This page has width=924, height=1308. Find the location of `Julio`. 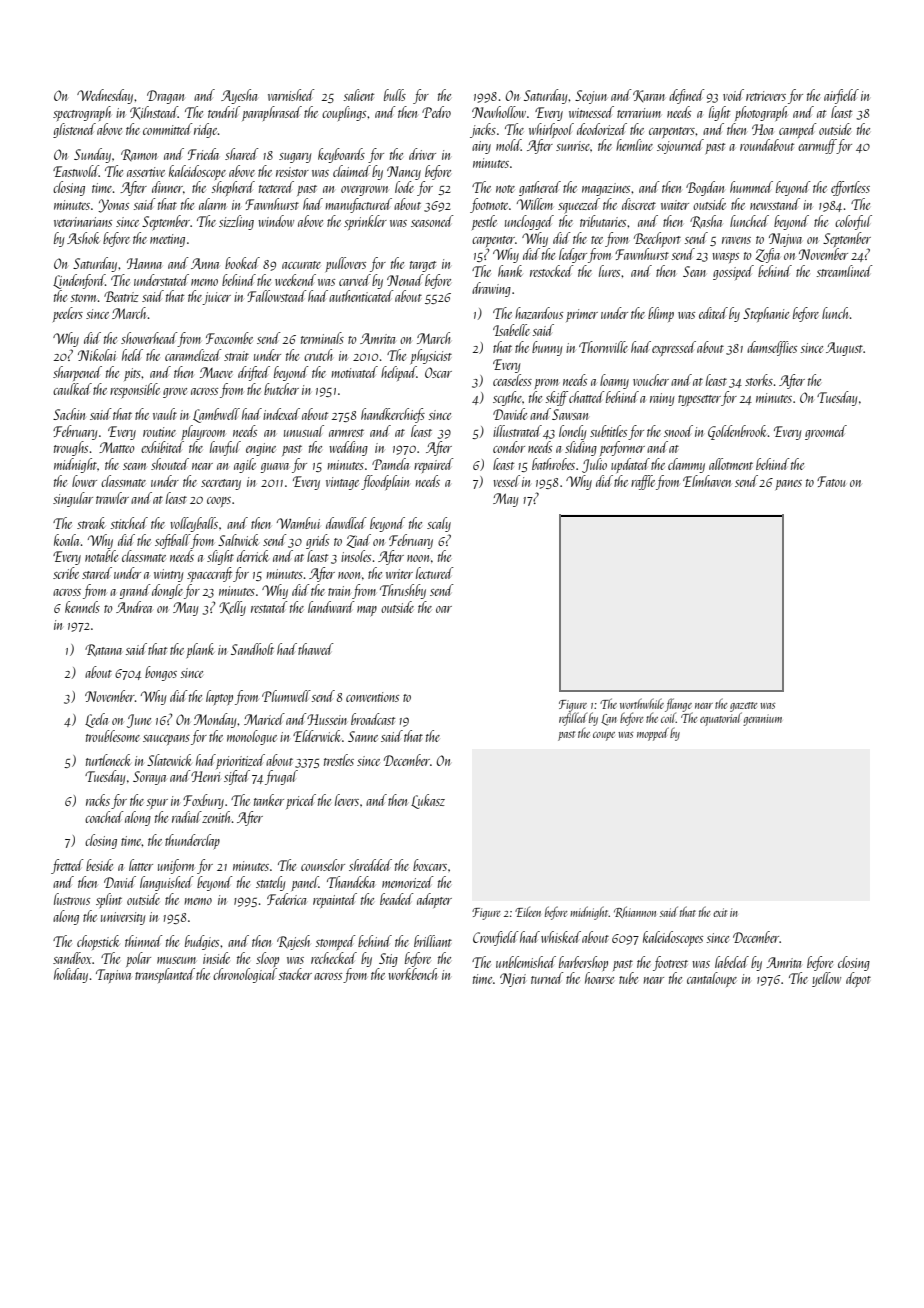

Julio is located at coordinates (594, 465).
